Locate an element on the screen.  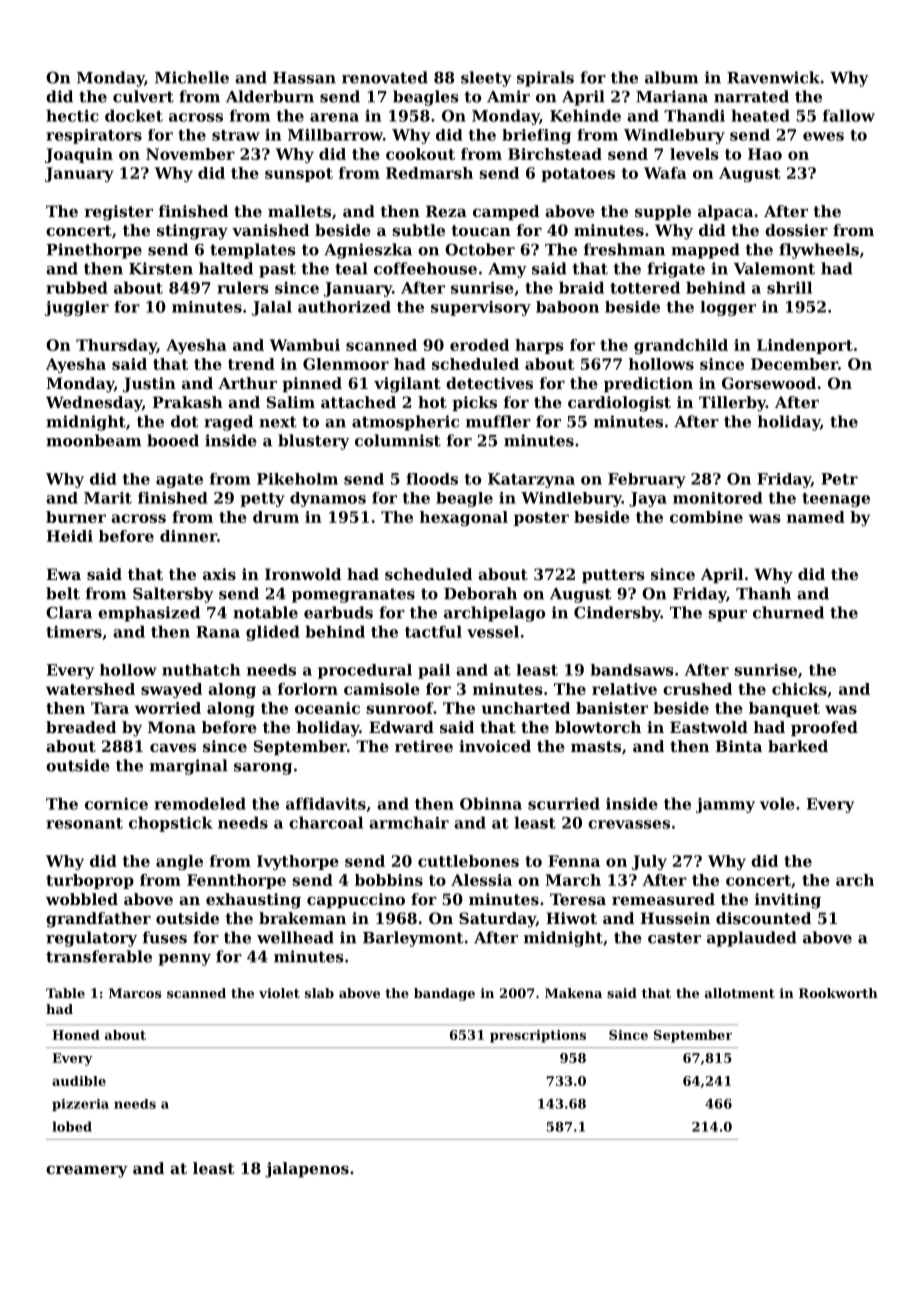
jalapenos is located at coordinates (307, 1170).
